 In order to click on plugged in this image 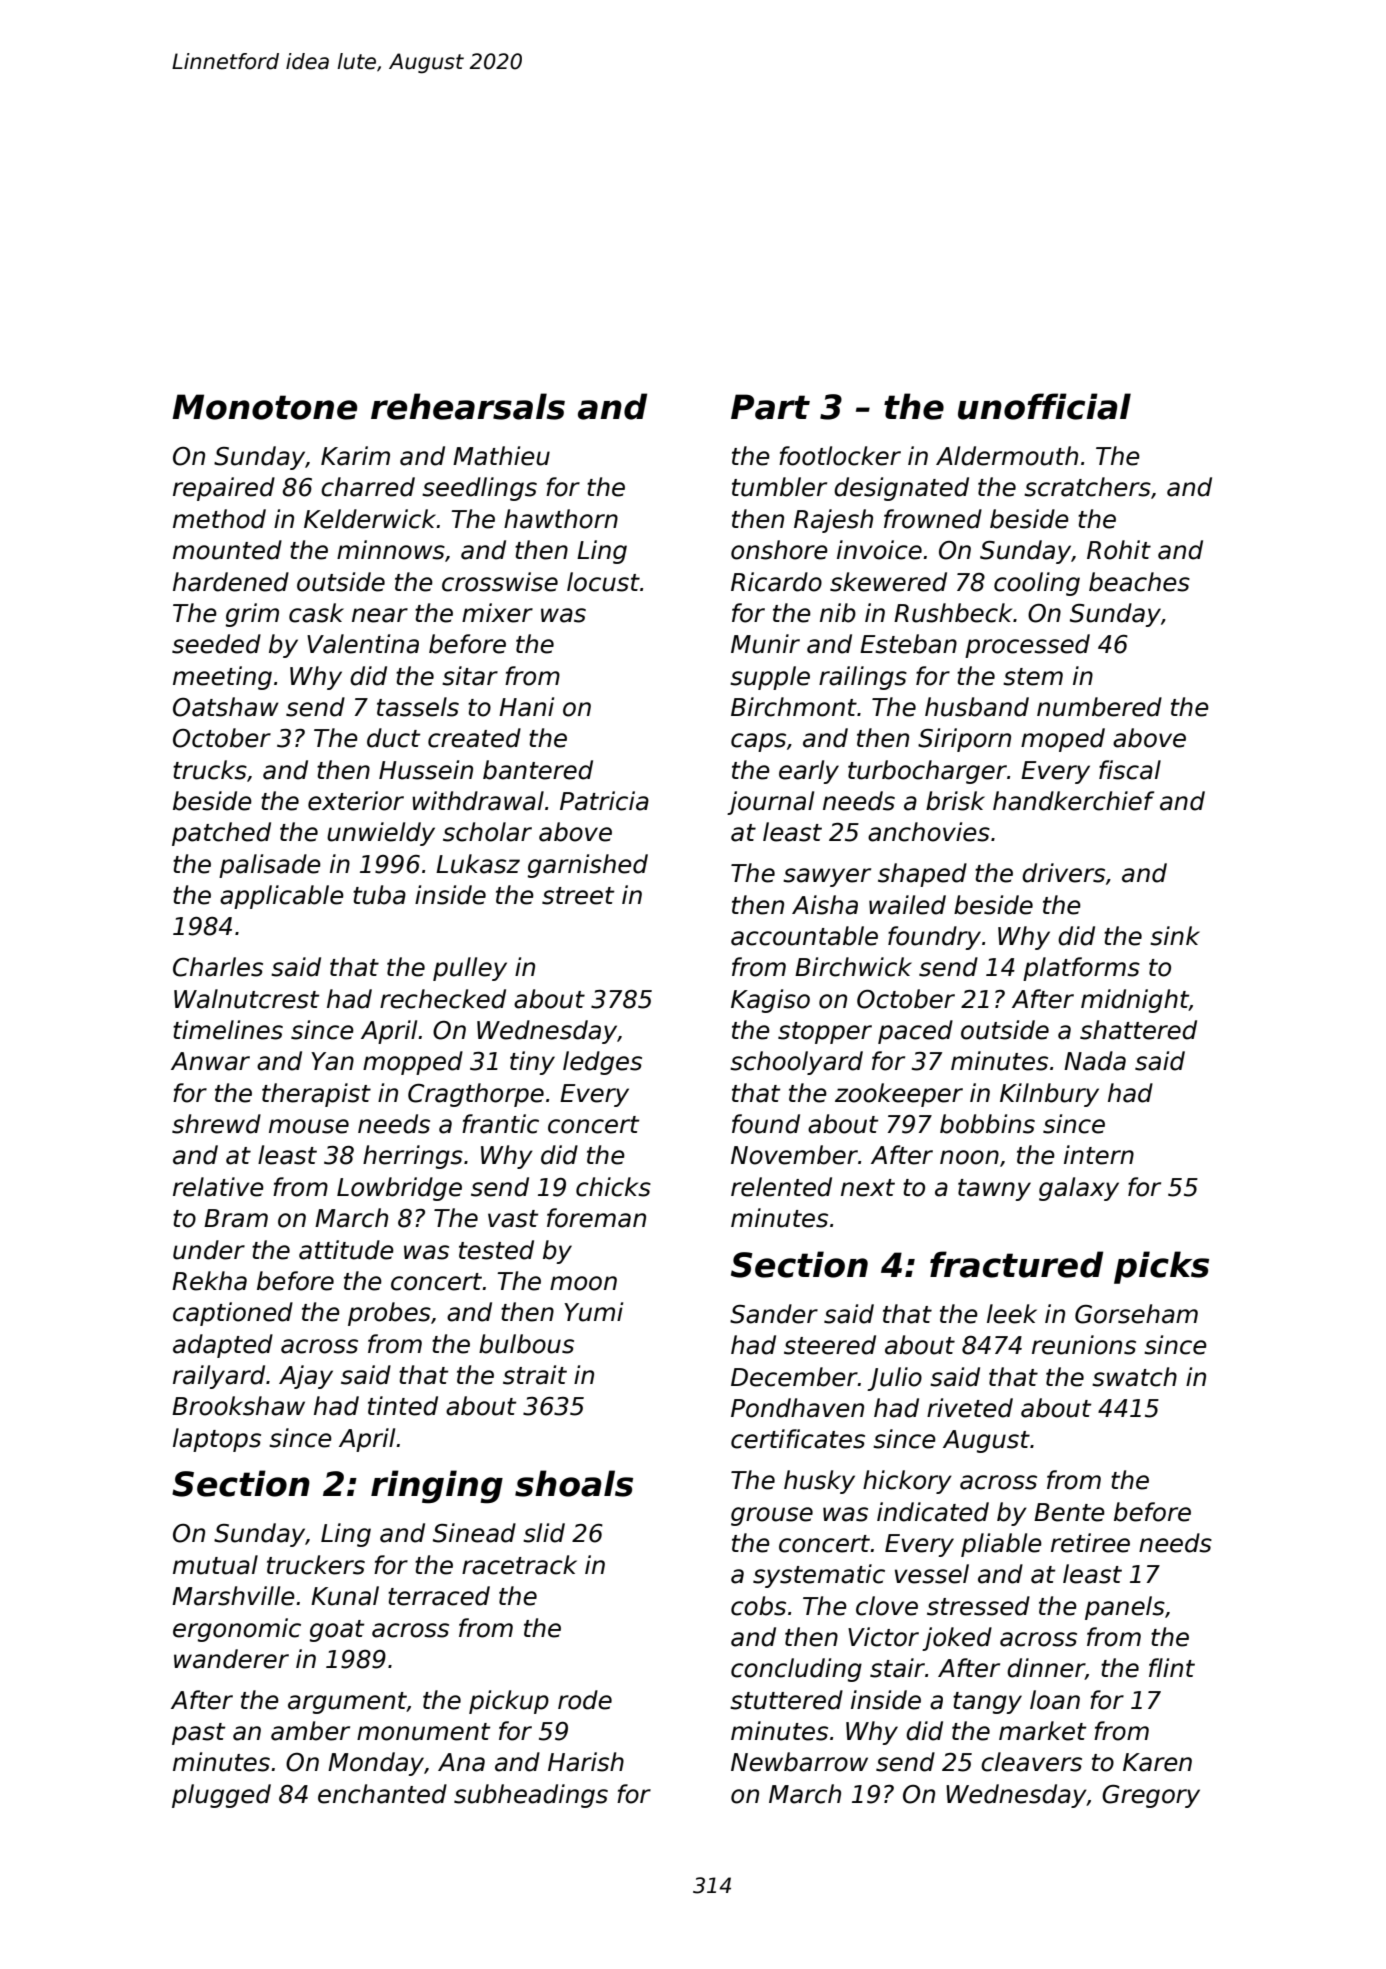, I will do `click(221, 1796)`.
